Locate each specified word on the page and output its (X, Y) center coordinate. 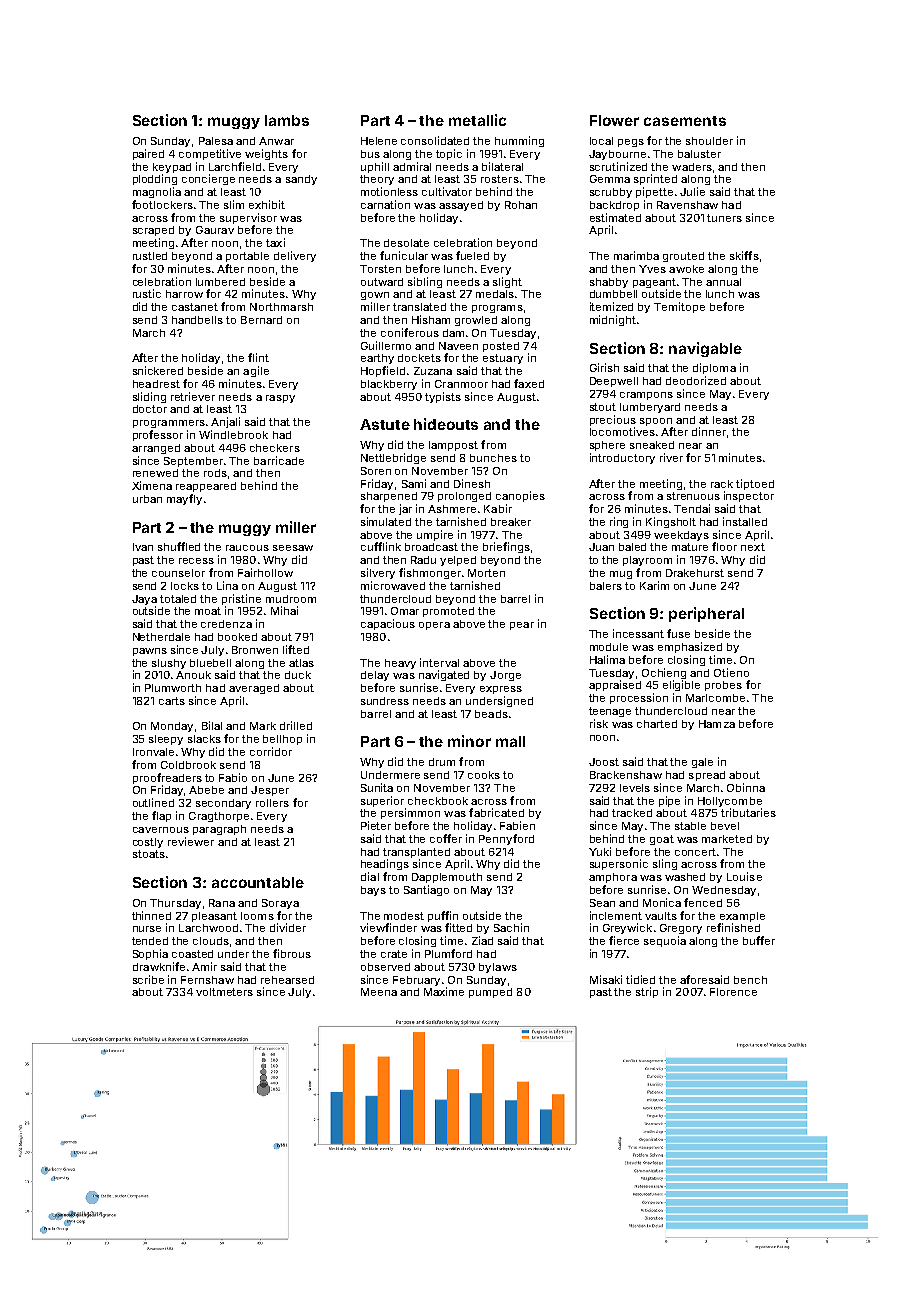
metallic (477, 120)
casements (685, 121)
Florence (733, 992)
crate (394, 954)
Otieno (731, 672)
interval (439, 662)
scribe (148, 979)
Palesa (216, 141)
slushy (169, 664)
